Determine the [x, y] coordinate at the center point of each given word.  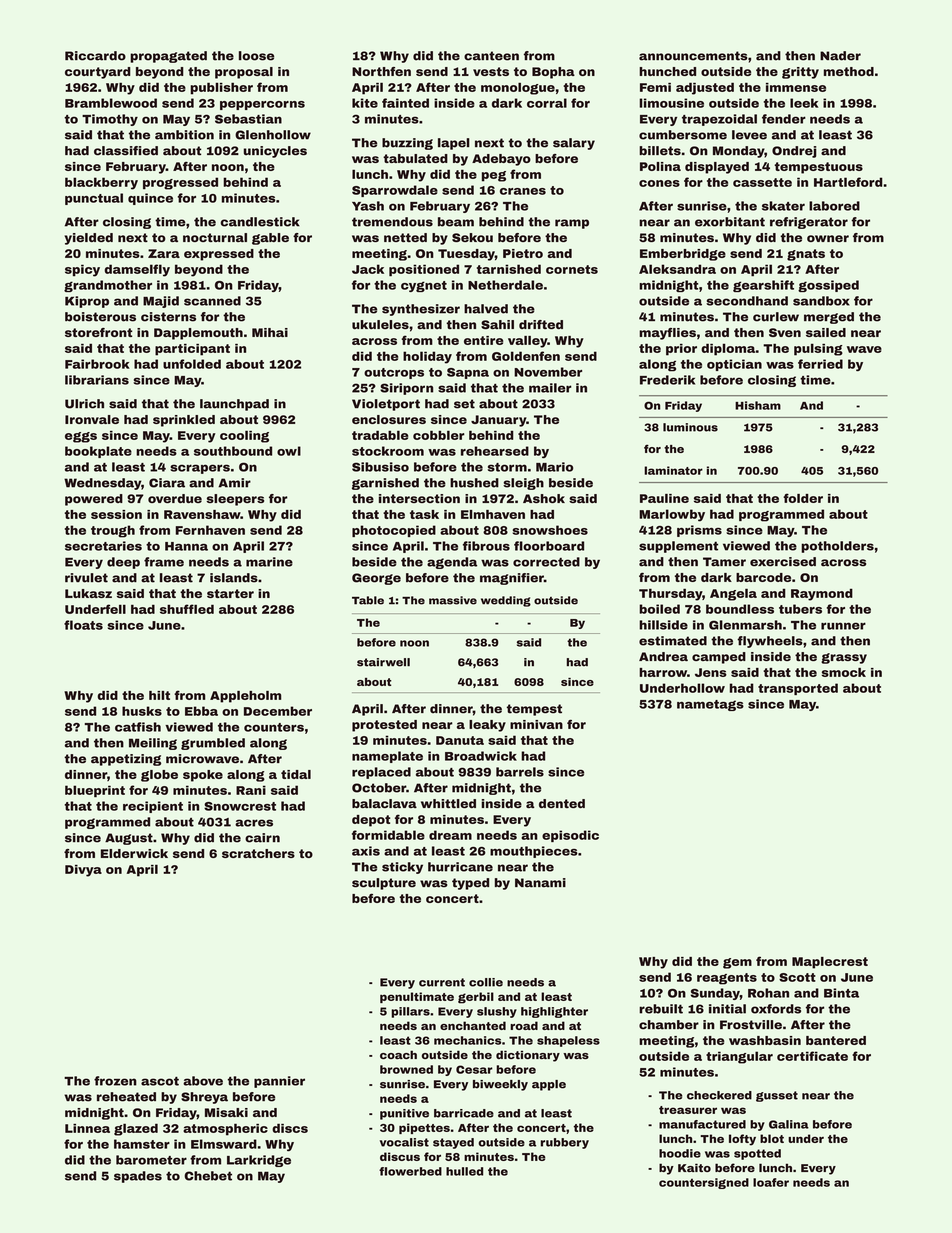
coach [398, 1054]
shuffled [187, 609]
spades [138, 1177]
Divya [83, 871]
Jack [368, 269]
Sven [785, 332]
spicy [82, 270]
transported [798, 689]
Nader [840, 56]
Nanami [540, 883]
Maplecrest [830, 963]
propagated [168, 57]
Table [368, 600]
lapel [454, 144]
